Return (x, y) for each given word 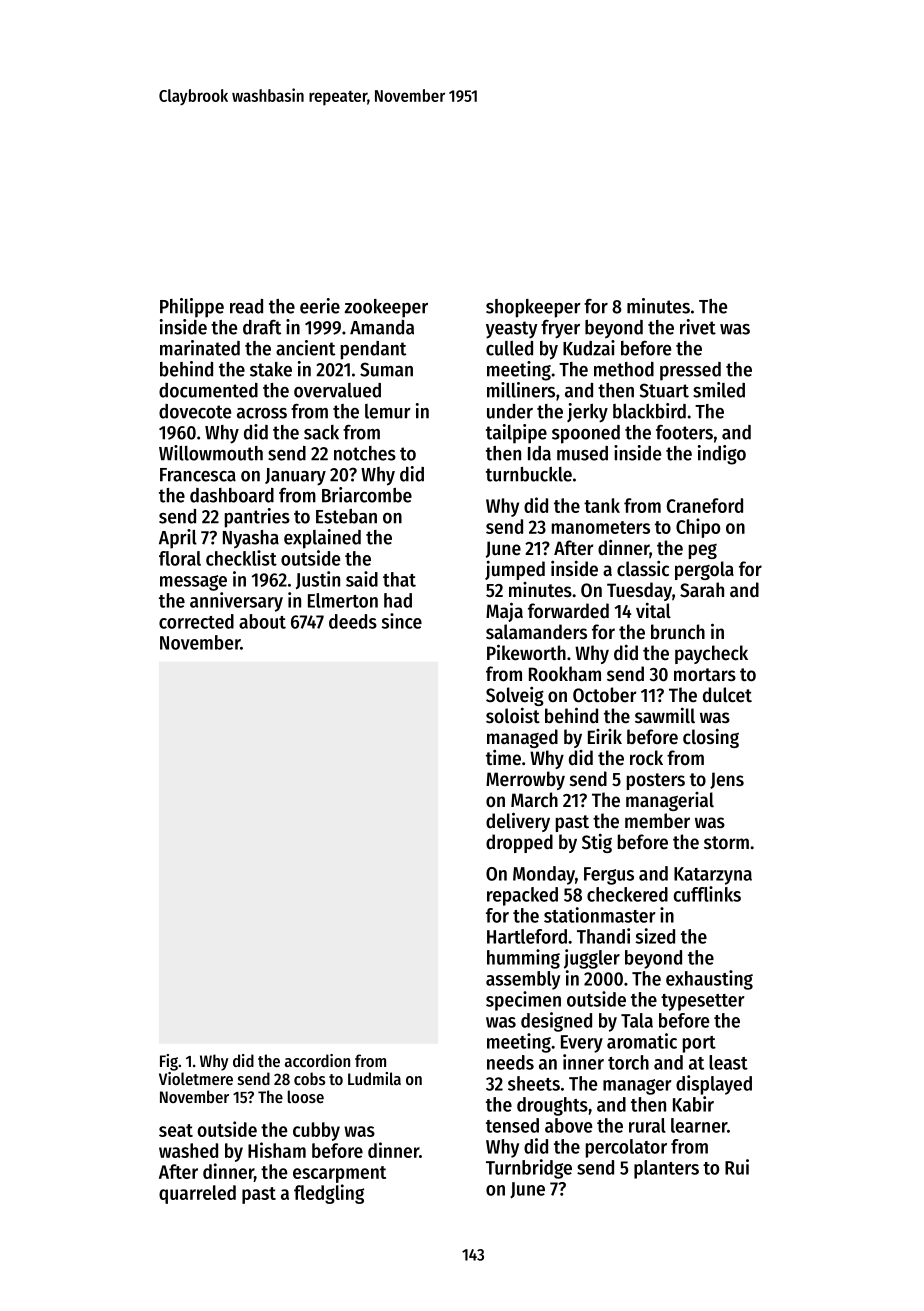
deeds (353, 621)
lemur (388, 411)
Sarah (702, 590)
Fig (169, 1062)
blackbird (649, 411)
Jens (727, 780)
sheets (534, 1083)
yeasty (512, 330)
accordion (317, 1060)
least (728, 1062)
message (193, 583)
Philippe (192, 308)
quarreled (197, 1194)
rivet (698, 327)
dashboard (232, 495)
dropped (519, 843)
